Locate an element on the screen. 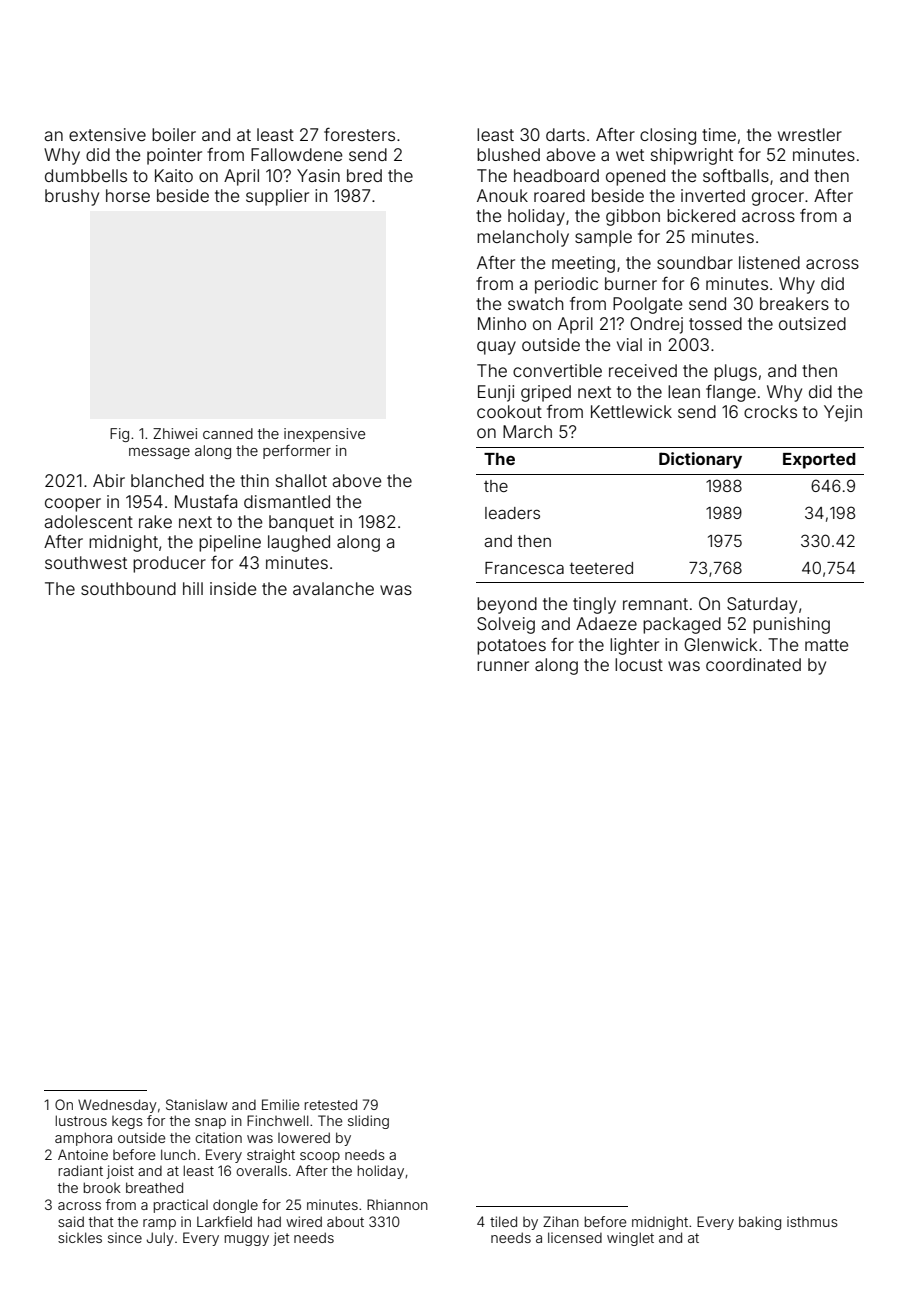  since is located at coordinates (125, 1237).
